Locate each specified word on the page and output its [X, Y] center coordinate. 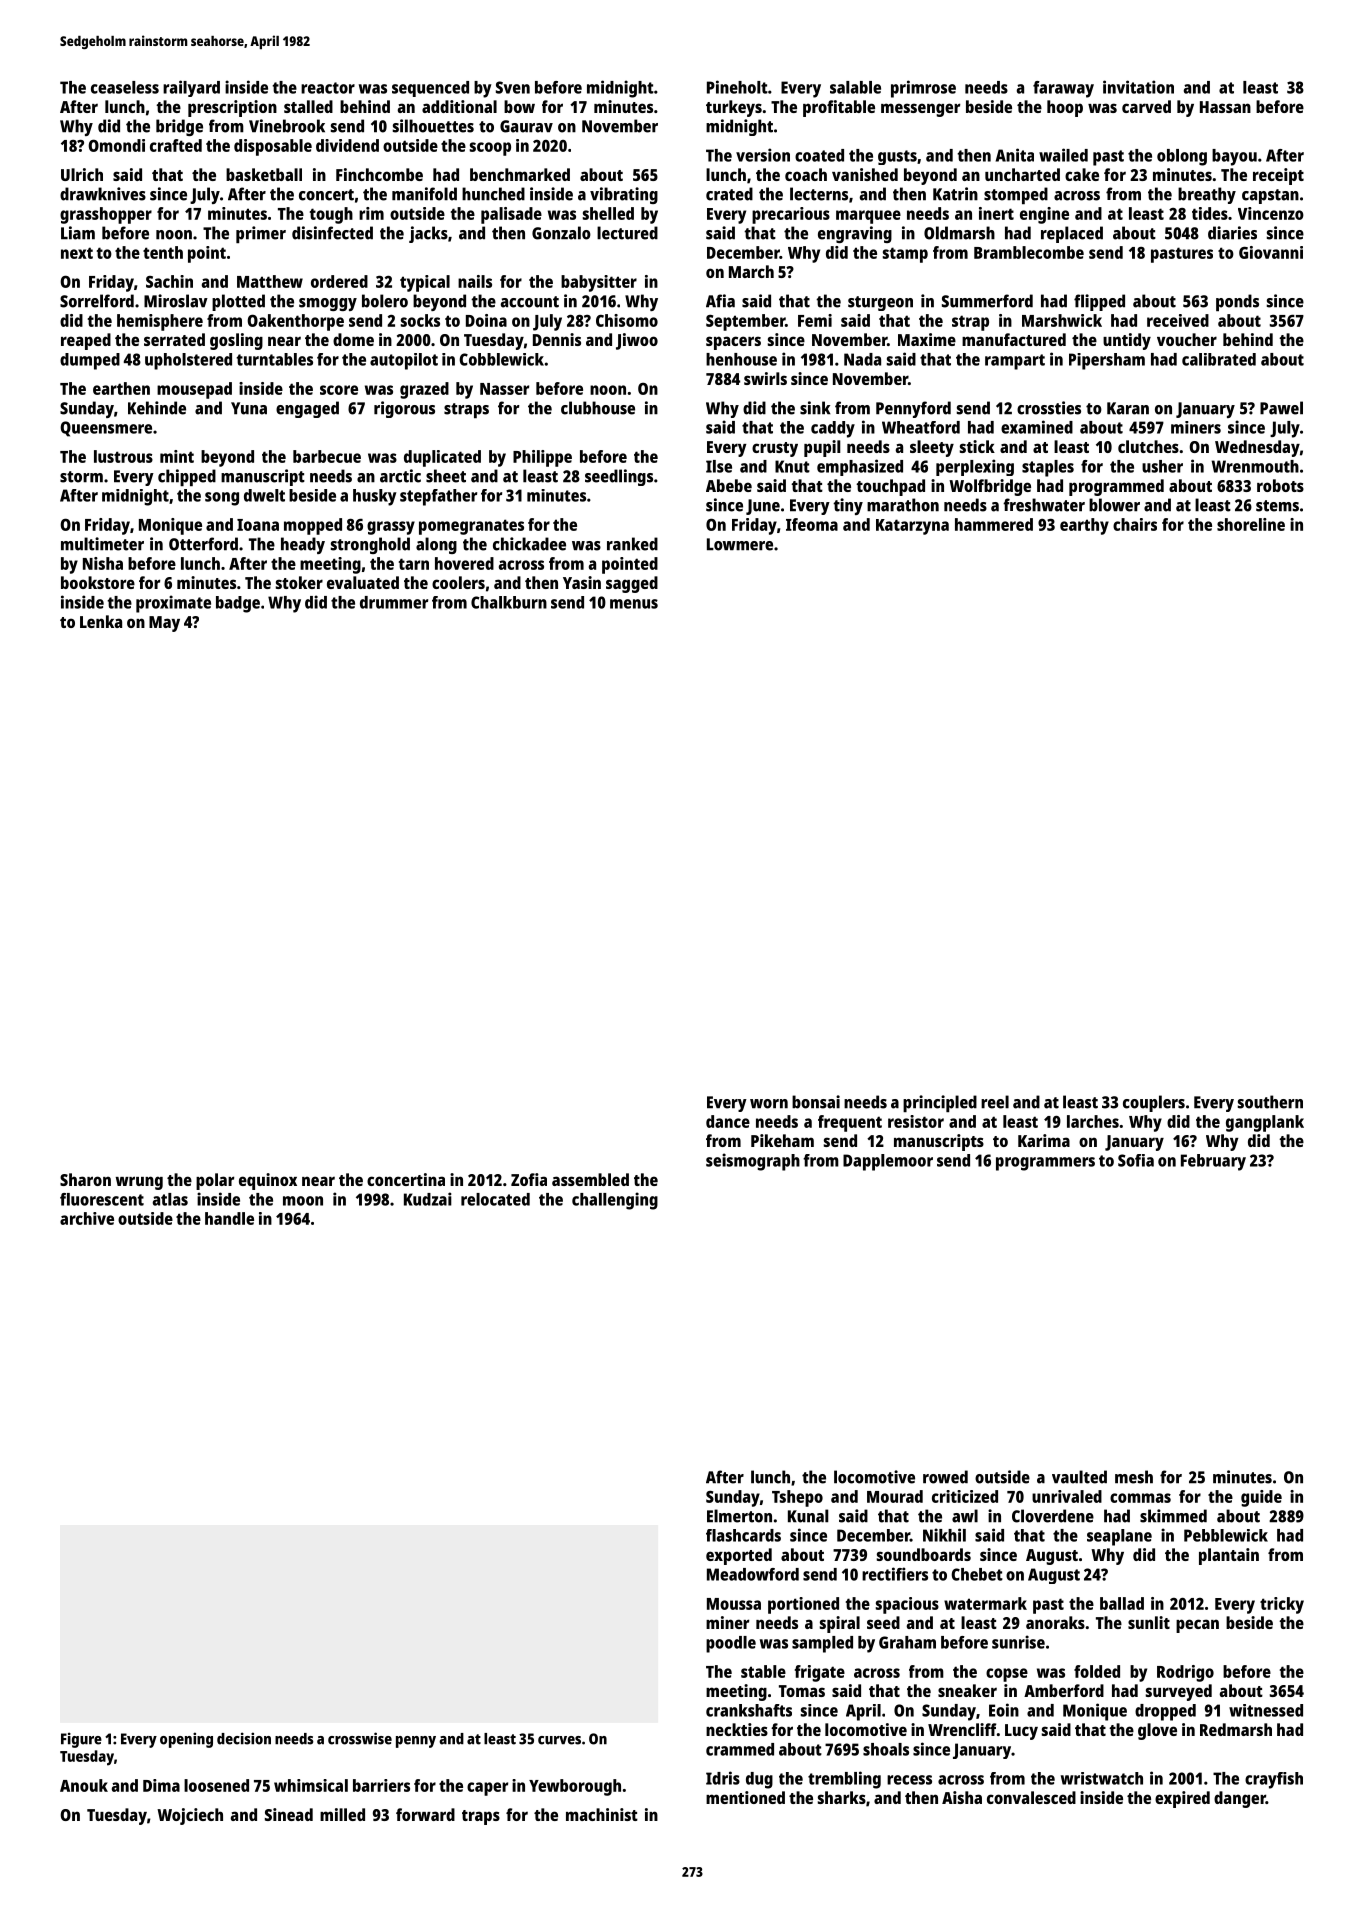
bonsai [816, 1102]
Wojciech [190, 1816]
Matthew [270, 281]
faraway [1063, 89]
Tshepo [797, 1498]
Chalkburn [509, 602]
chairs [1135, 524]
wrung [139, 1183]
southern [1270, 1102]
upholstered [188, 361]
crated [729, 194]
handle [229, 1218]
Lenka [101, 621]
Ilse [719, 466]
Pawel [1281, 408]
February [1213, 1162]
